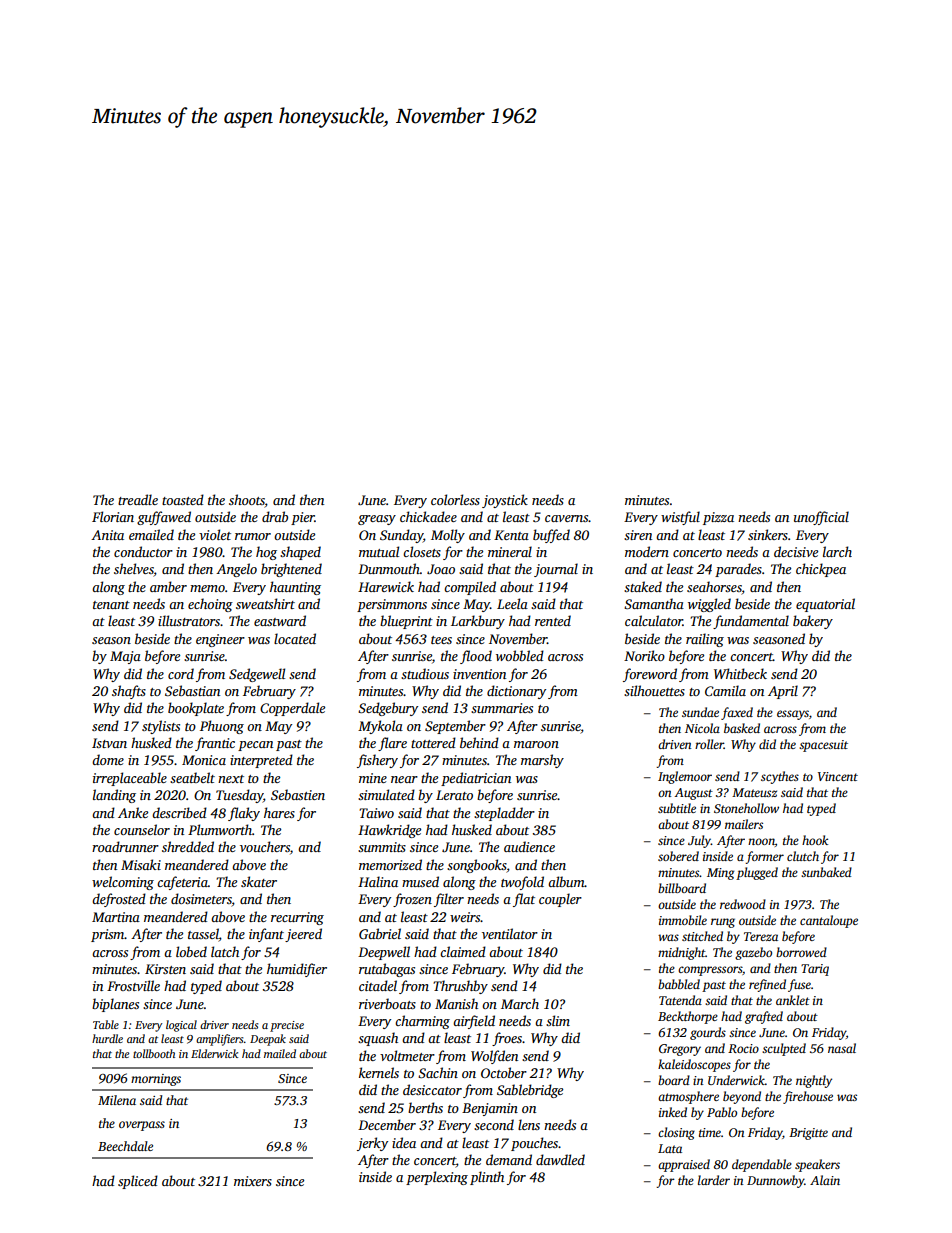  What do you see at coordinates (125, 657) in the screenshot?
I see `Maja` at bounding box center [125, 657].
